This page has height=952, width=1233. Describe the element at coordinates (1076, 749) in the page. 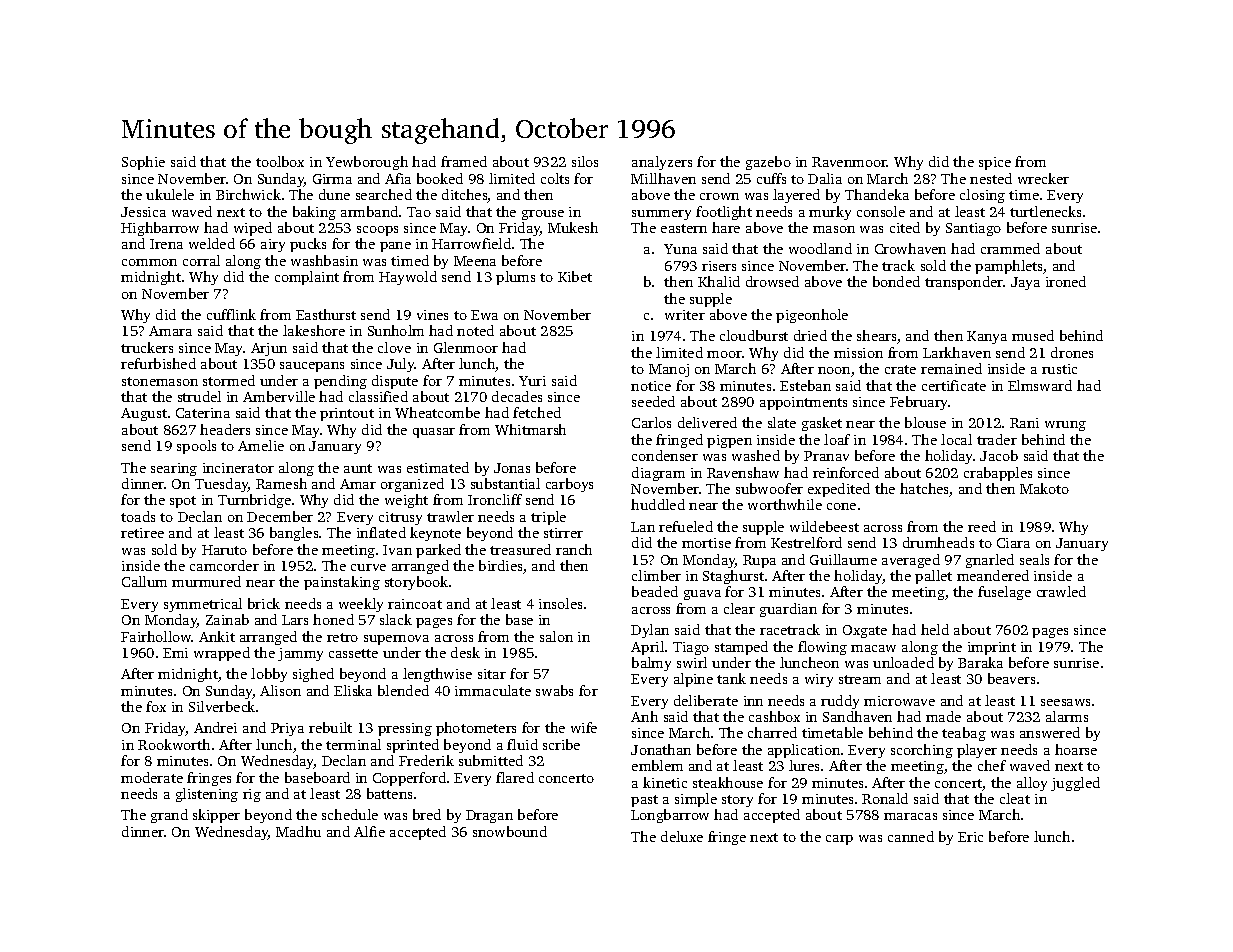

I see `hoarse` at that location.
